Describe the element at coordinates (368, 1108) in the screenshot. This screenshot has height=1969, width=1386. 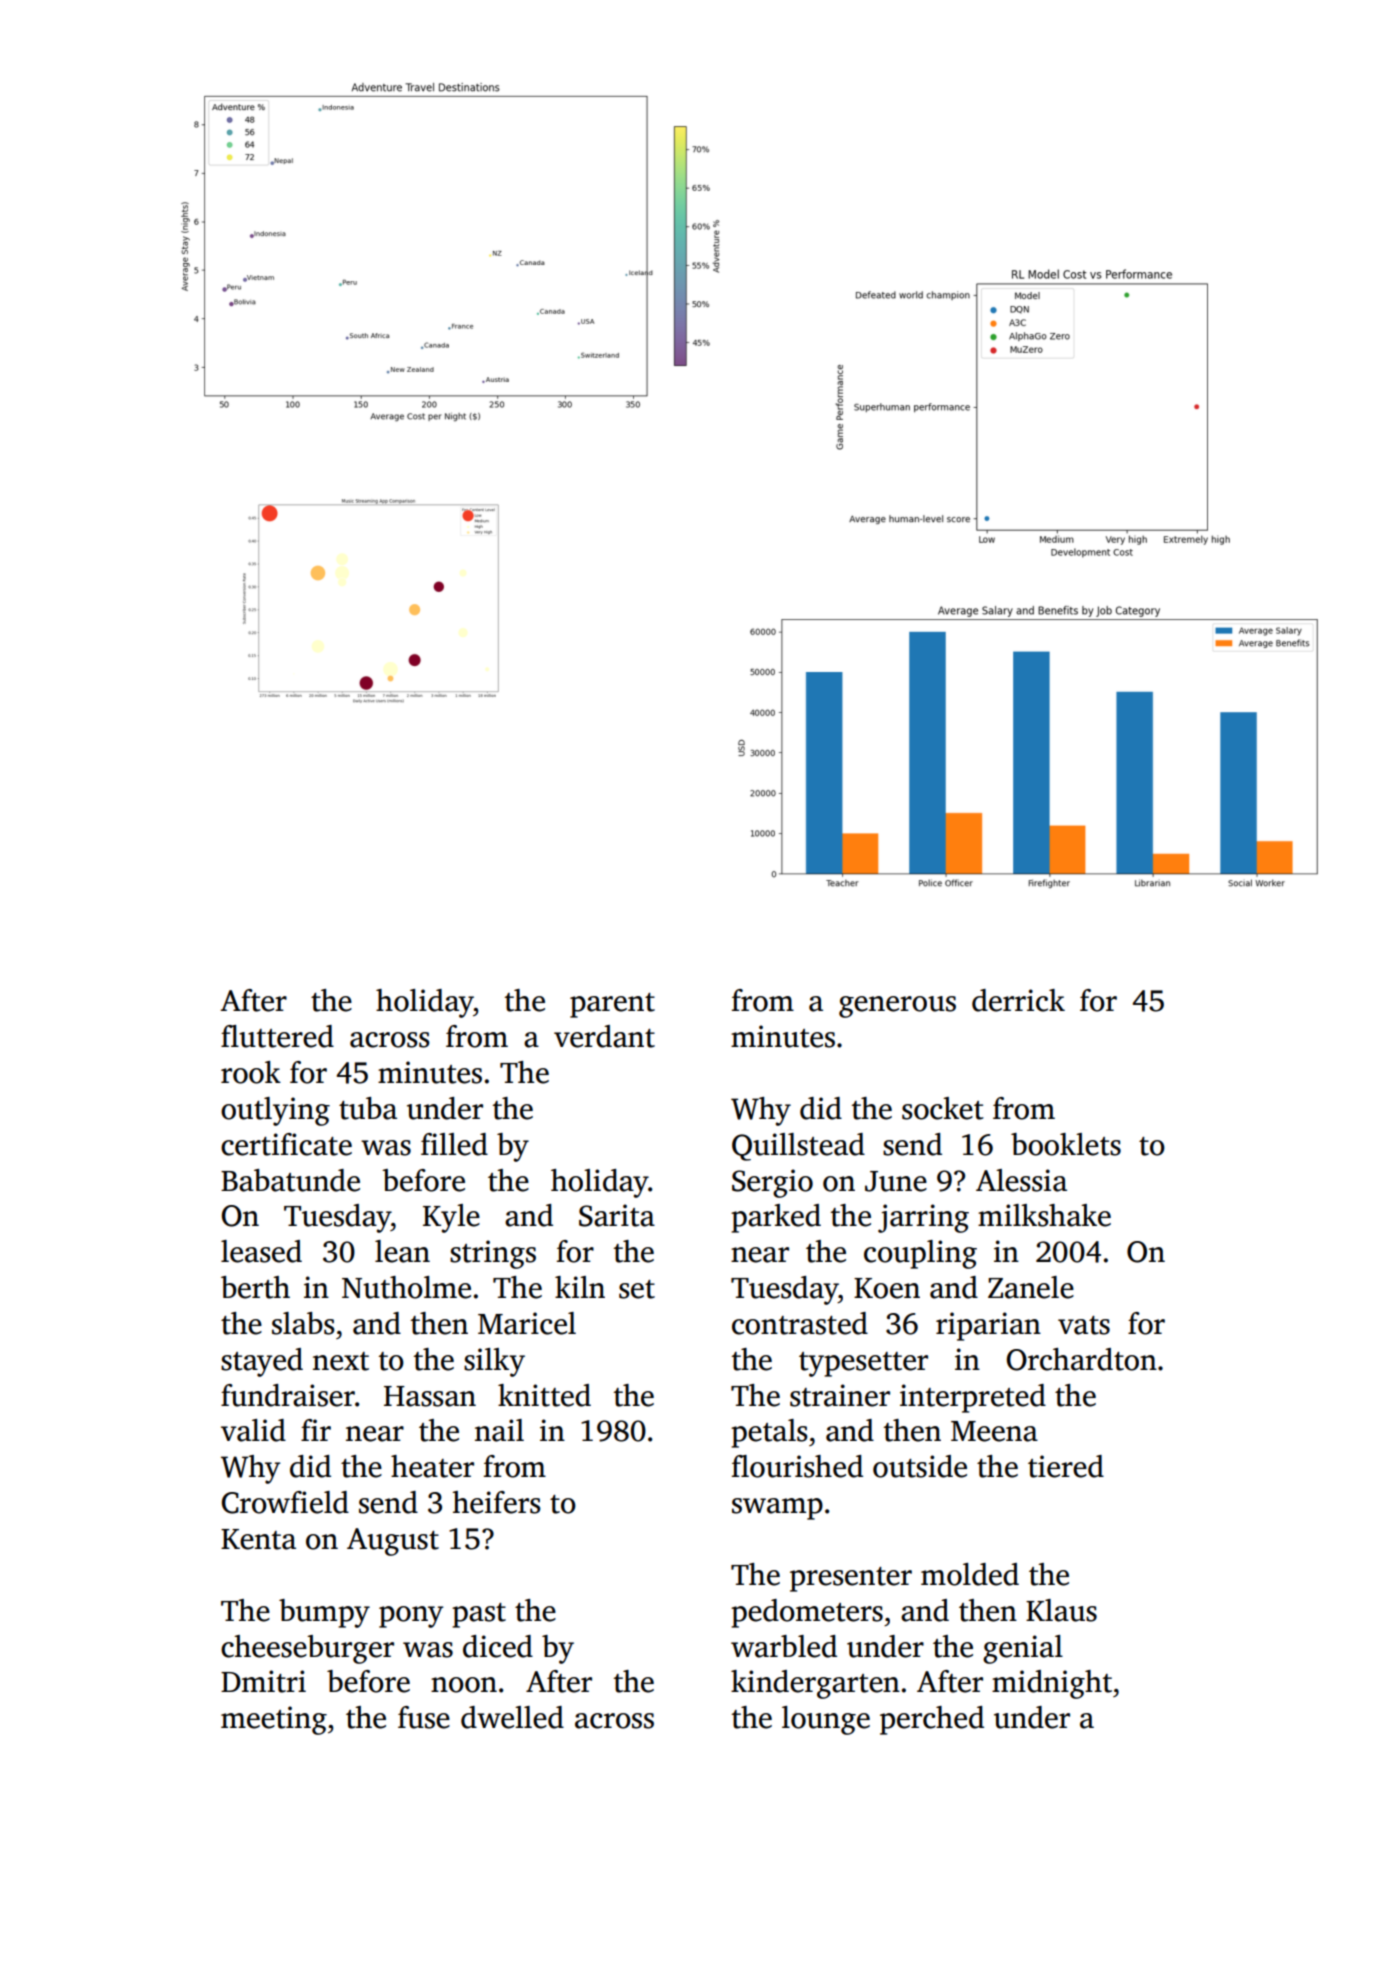
I see `tuba` at that location.
